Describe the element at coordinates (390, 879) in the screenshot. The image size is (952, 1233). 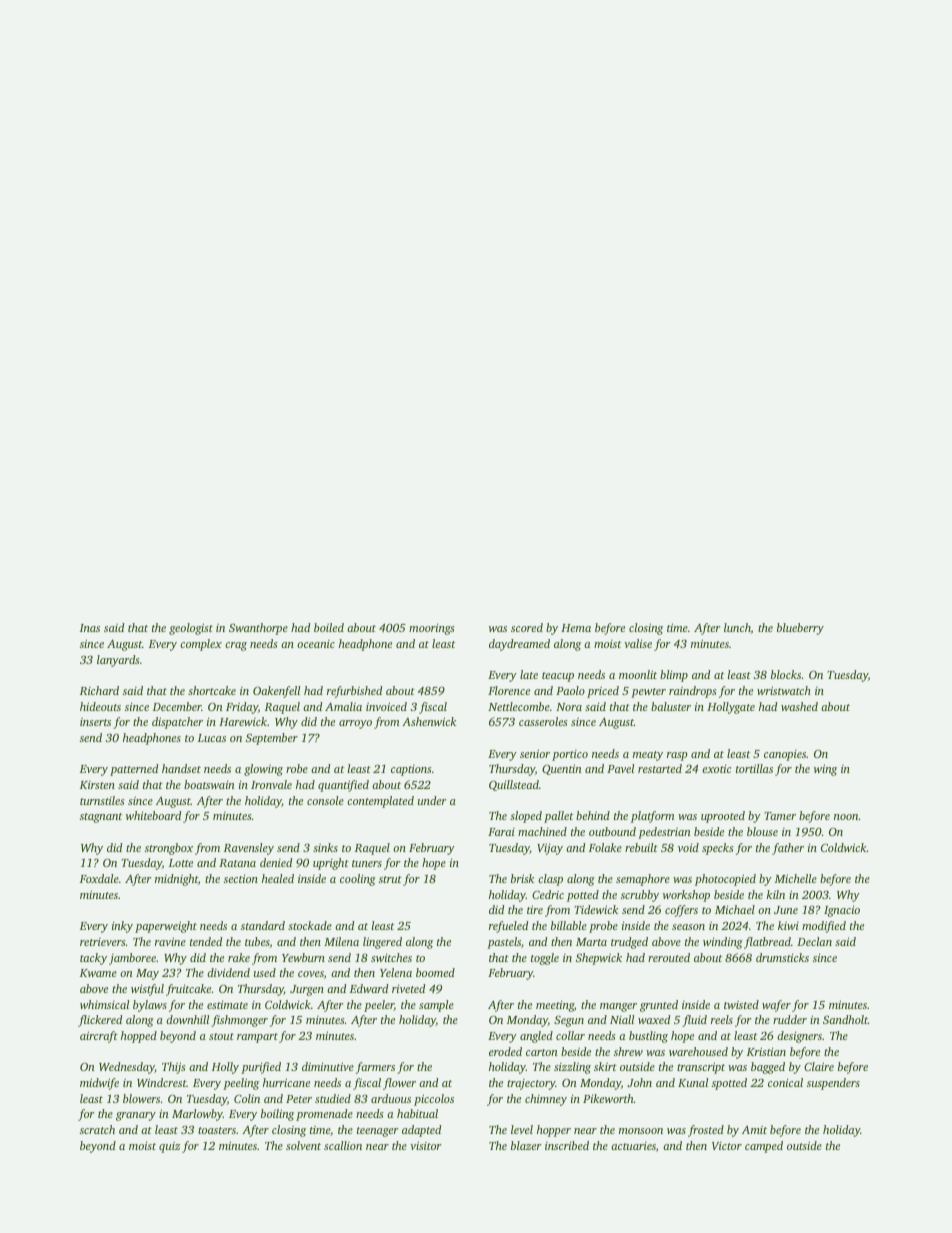
I see `strut` at that location.
